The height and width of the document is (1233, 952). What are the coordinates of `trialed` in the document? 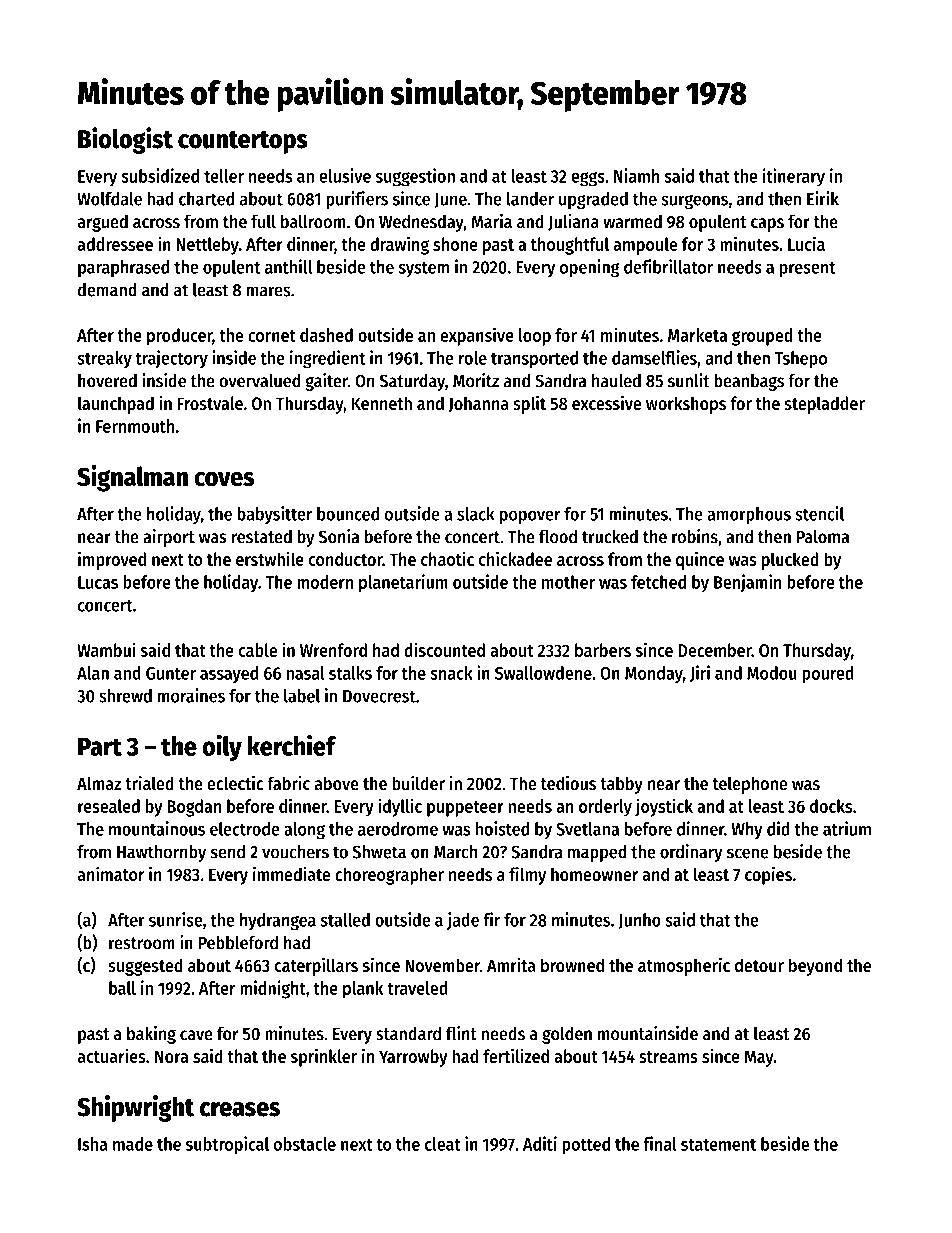 It's located at (149, 783).
